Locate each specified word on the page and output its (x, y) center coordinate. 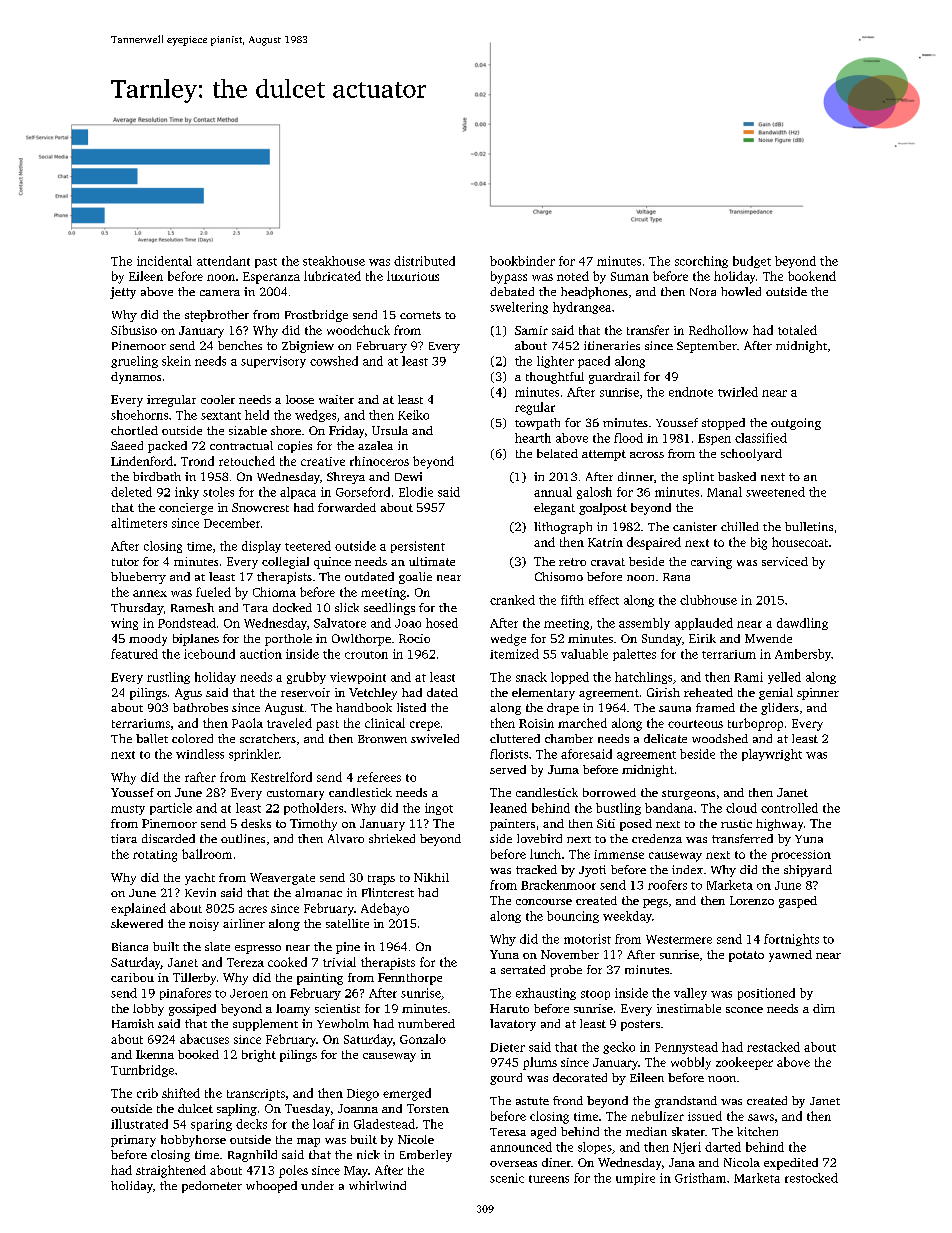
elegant (554, 509)
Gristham (700, 1178)
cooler (218, 399)
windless (200, 754)
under (317, 1185)
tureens (549, 1179)
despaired (654, 543)
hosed (442, 623)
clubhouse (708, 600)
